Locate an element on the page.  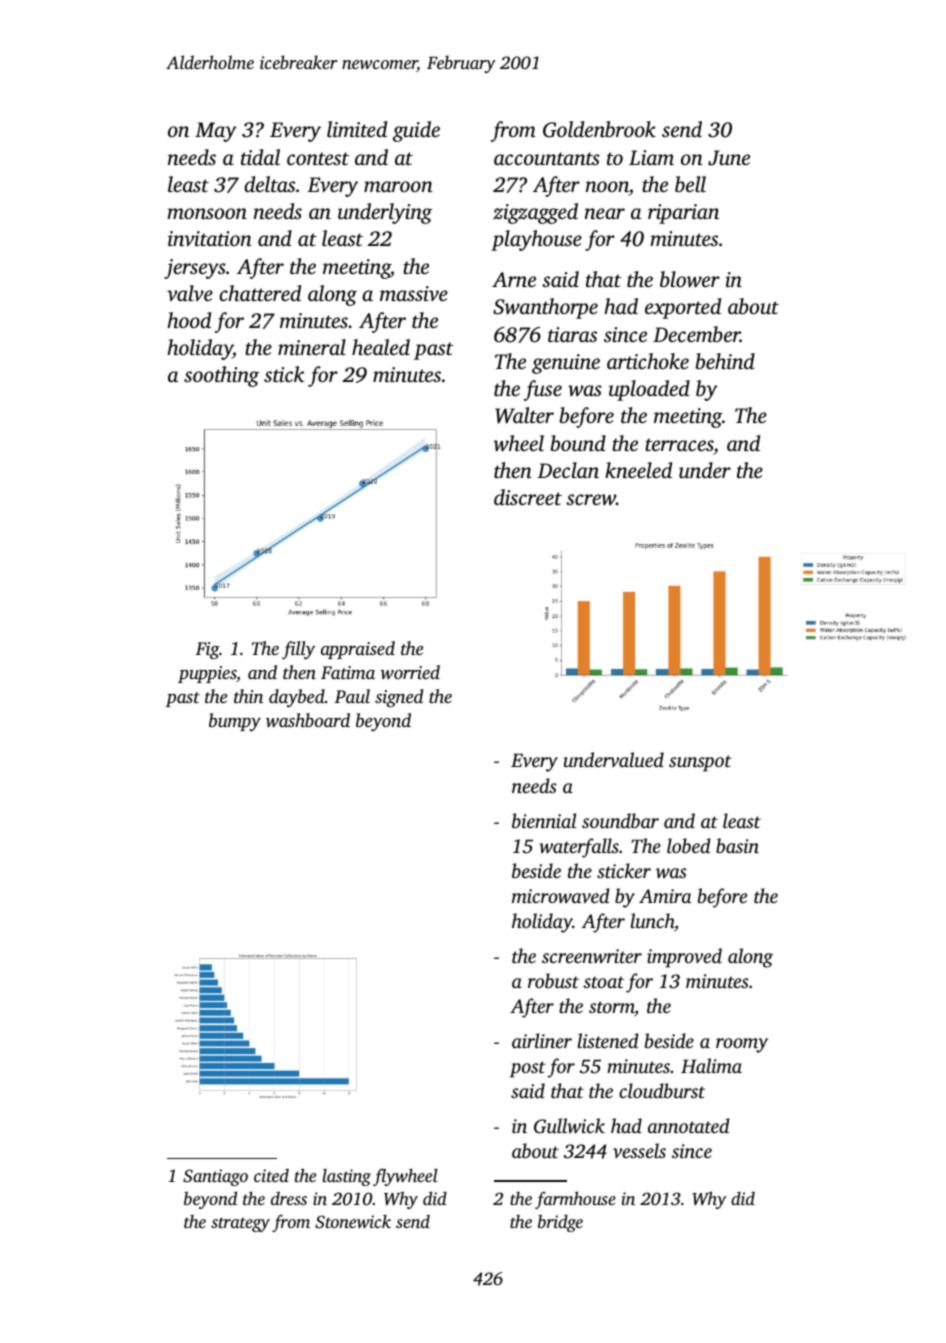
Santiago is located at coordinates (215, 1177).
